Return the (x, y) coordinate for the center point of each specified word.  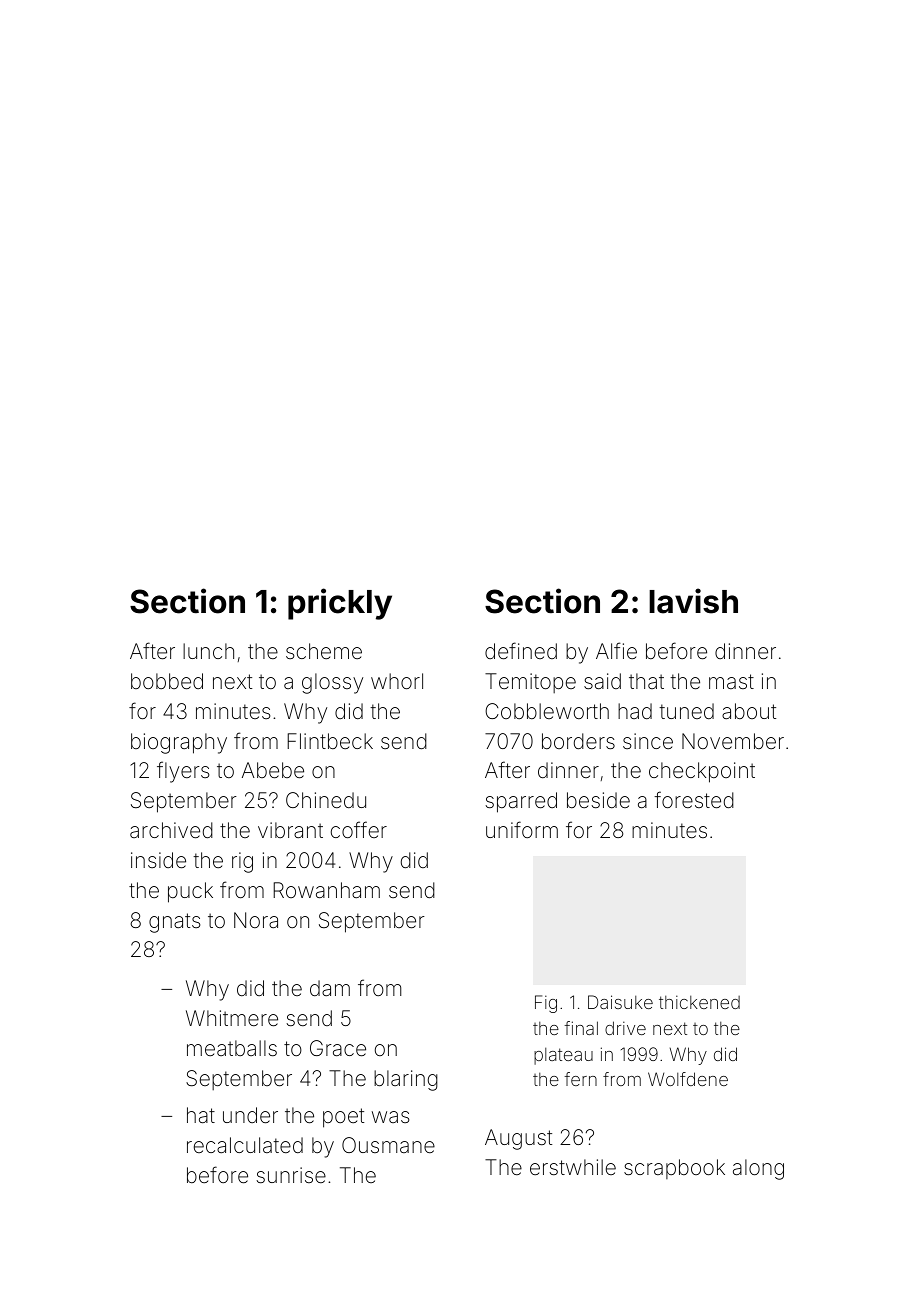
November (733, 741)
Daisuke (620, 1002)
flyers (183, 772)
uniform (522, 829)
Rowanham (326, 890)
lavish (693, 601)
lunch (208, 651)
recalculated (245, 1145)
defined (521, 650)
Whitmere (232, 1018)
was (390, 1117)
